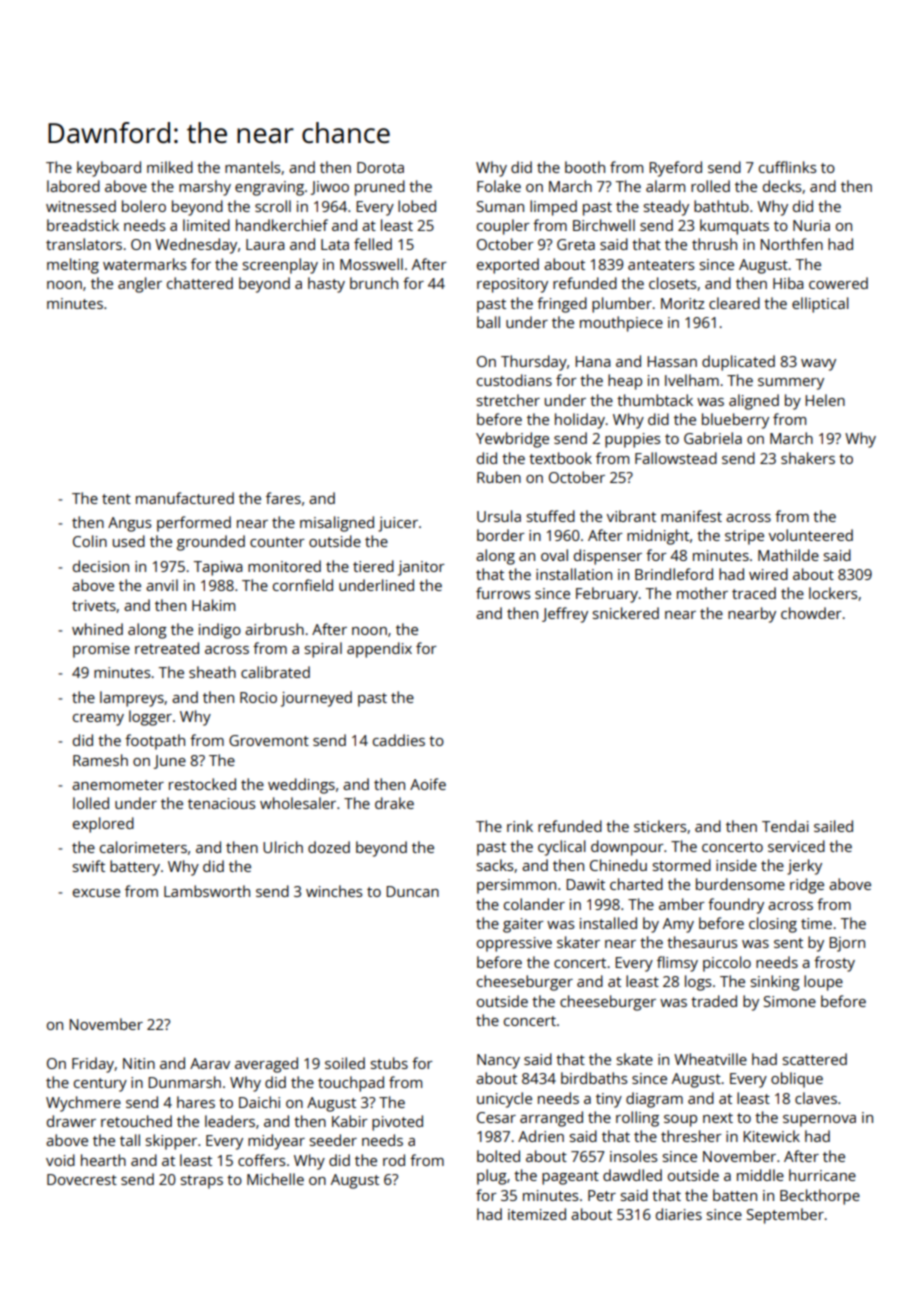 This screenshot has height=1308, width=924. I want to click on Dorota, so click(380, 167).
